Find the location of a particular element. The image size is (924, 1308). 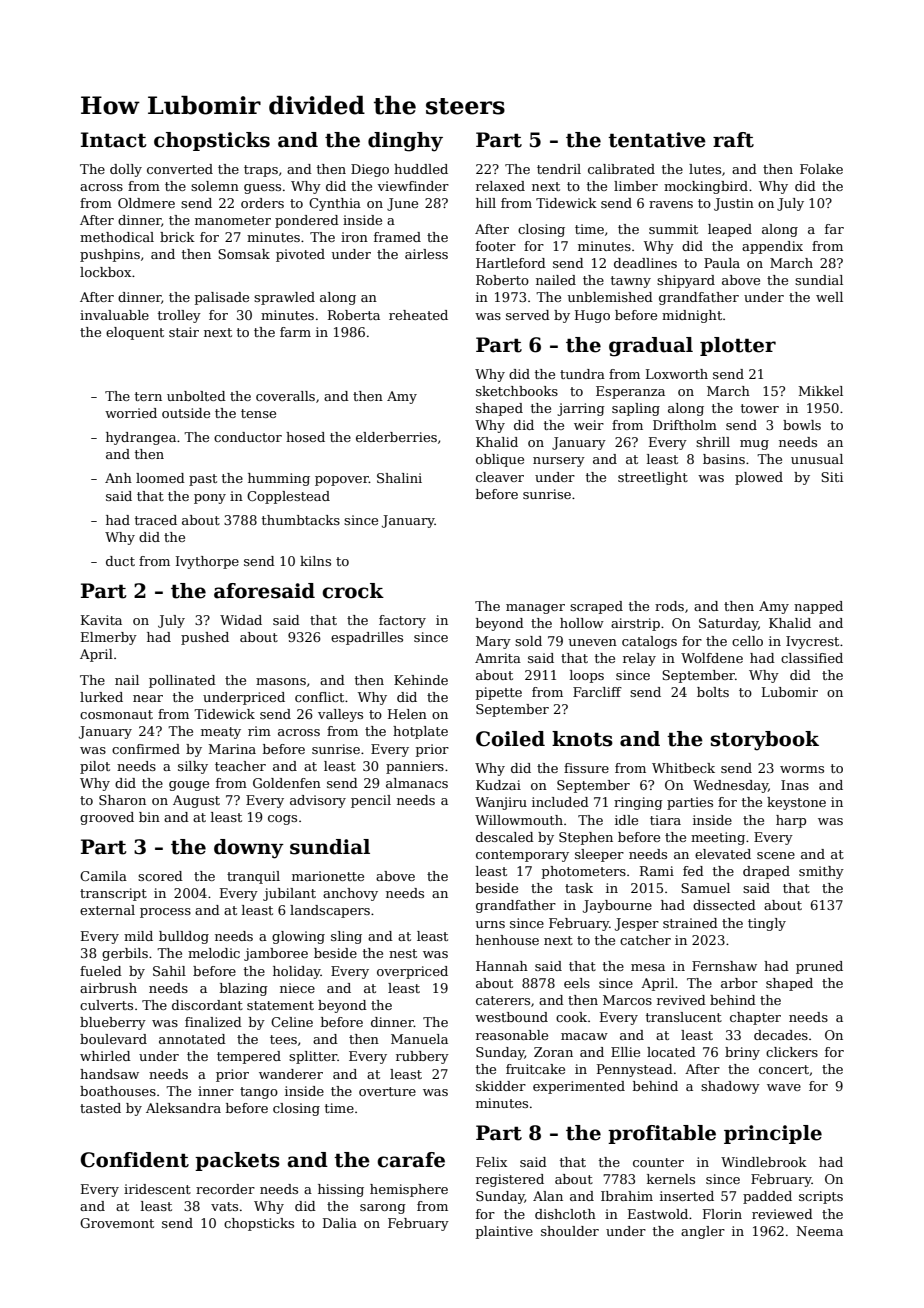

dinghy is located at coordinates (405, 142).
